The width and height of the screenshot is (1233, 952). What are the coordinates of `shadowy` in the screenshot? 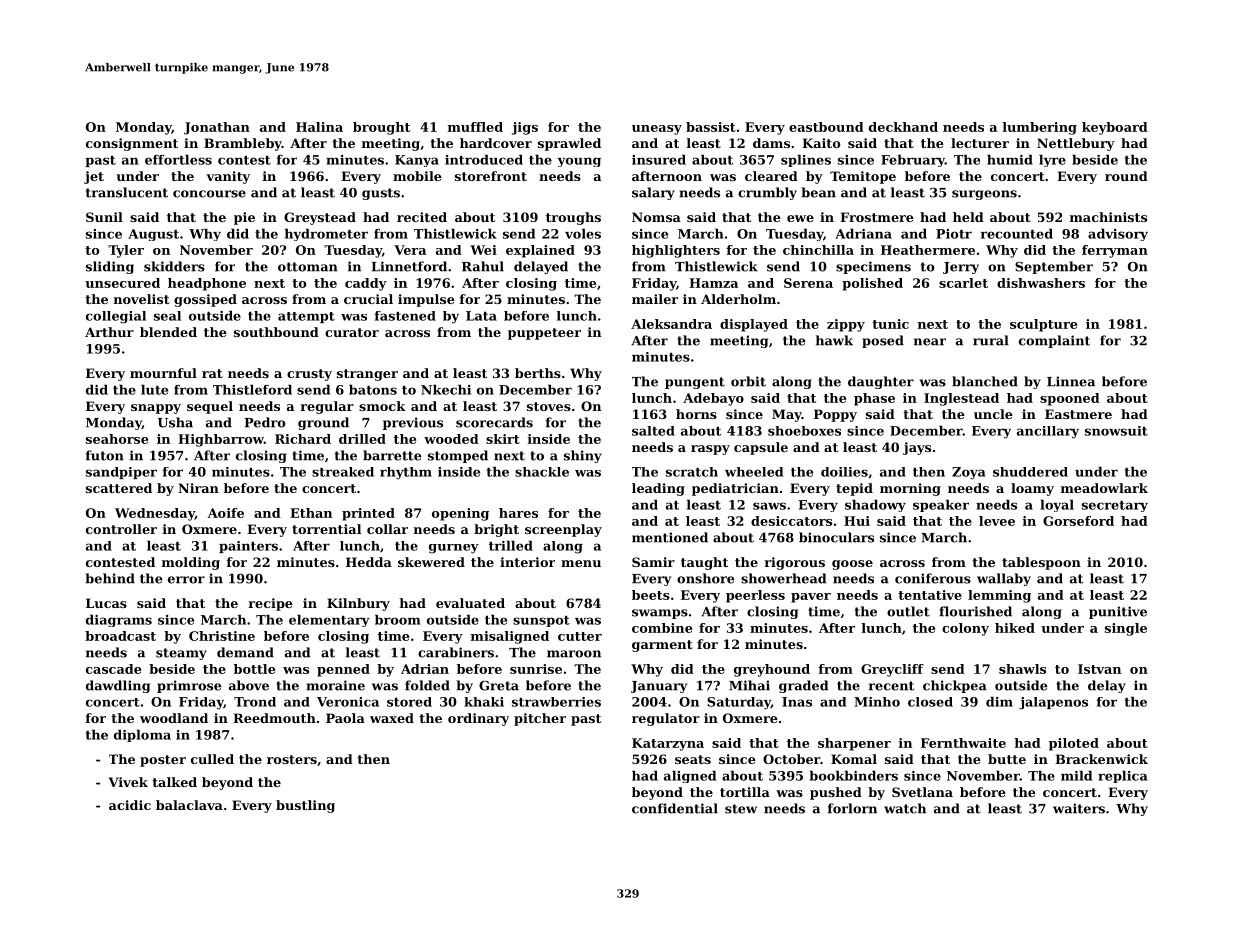 It's located at (875, 505).
